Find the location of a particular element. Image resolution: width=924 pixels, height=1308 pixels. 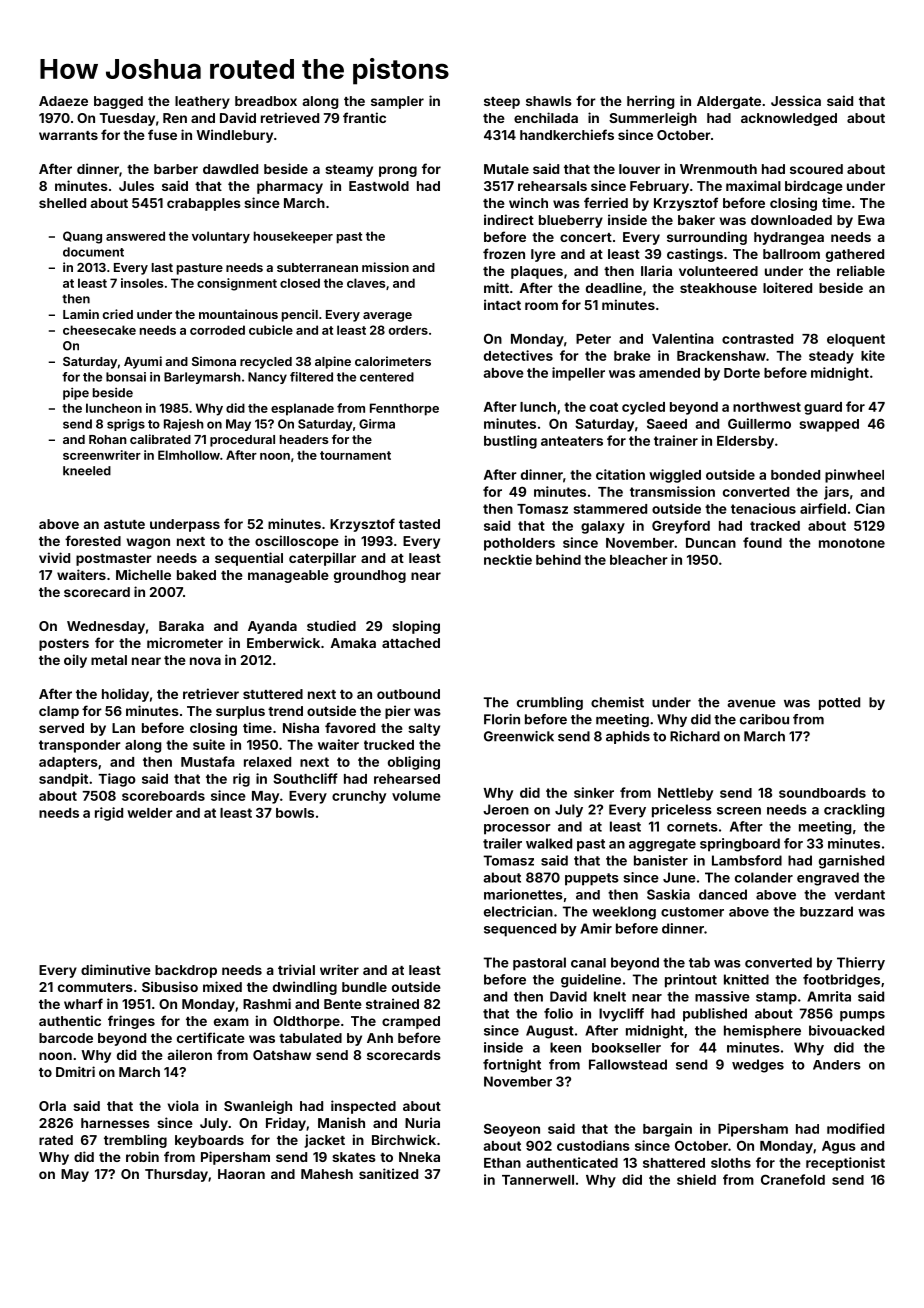

average is located at coordinates (387, 317).
